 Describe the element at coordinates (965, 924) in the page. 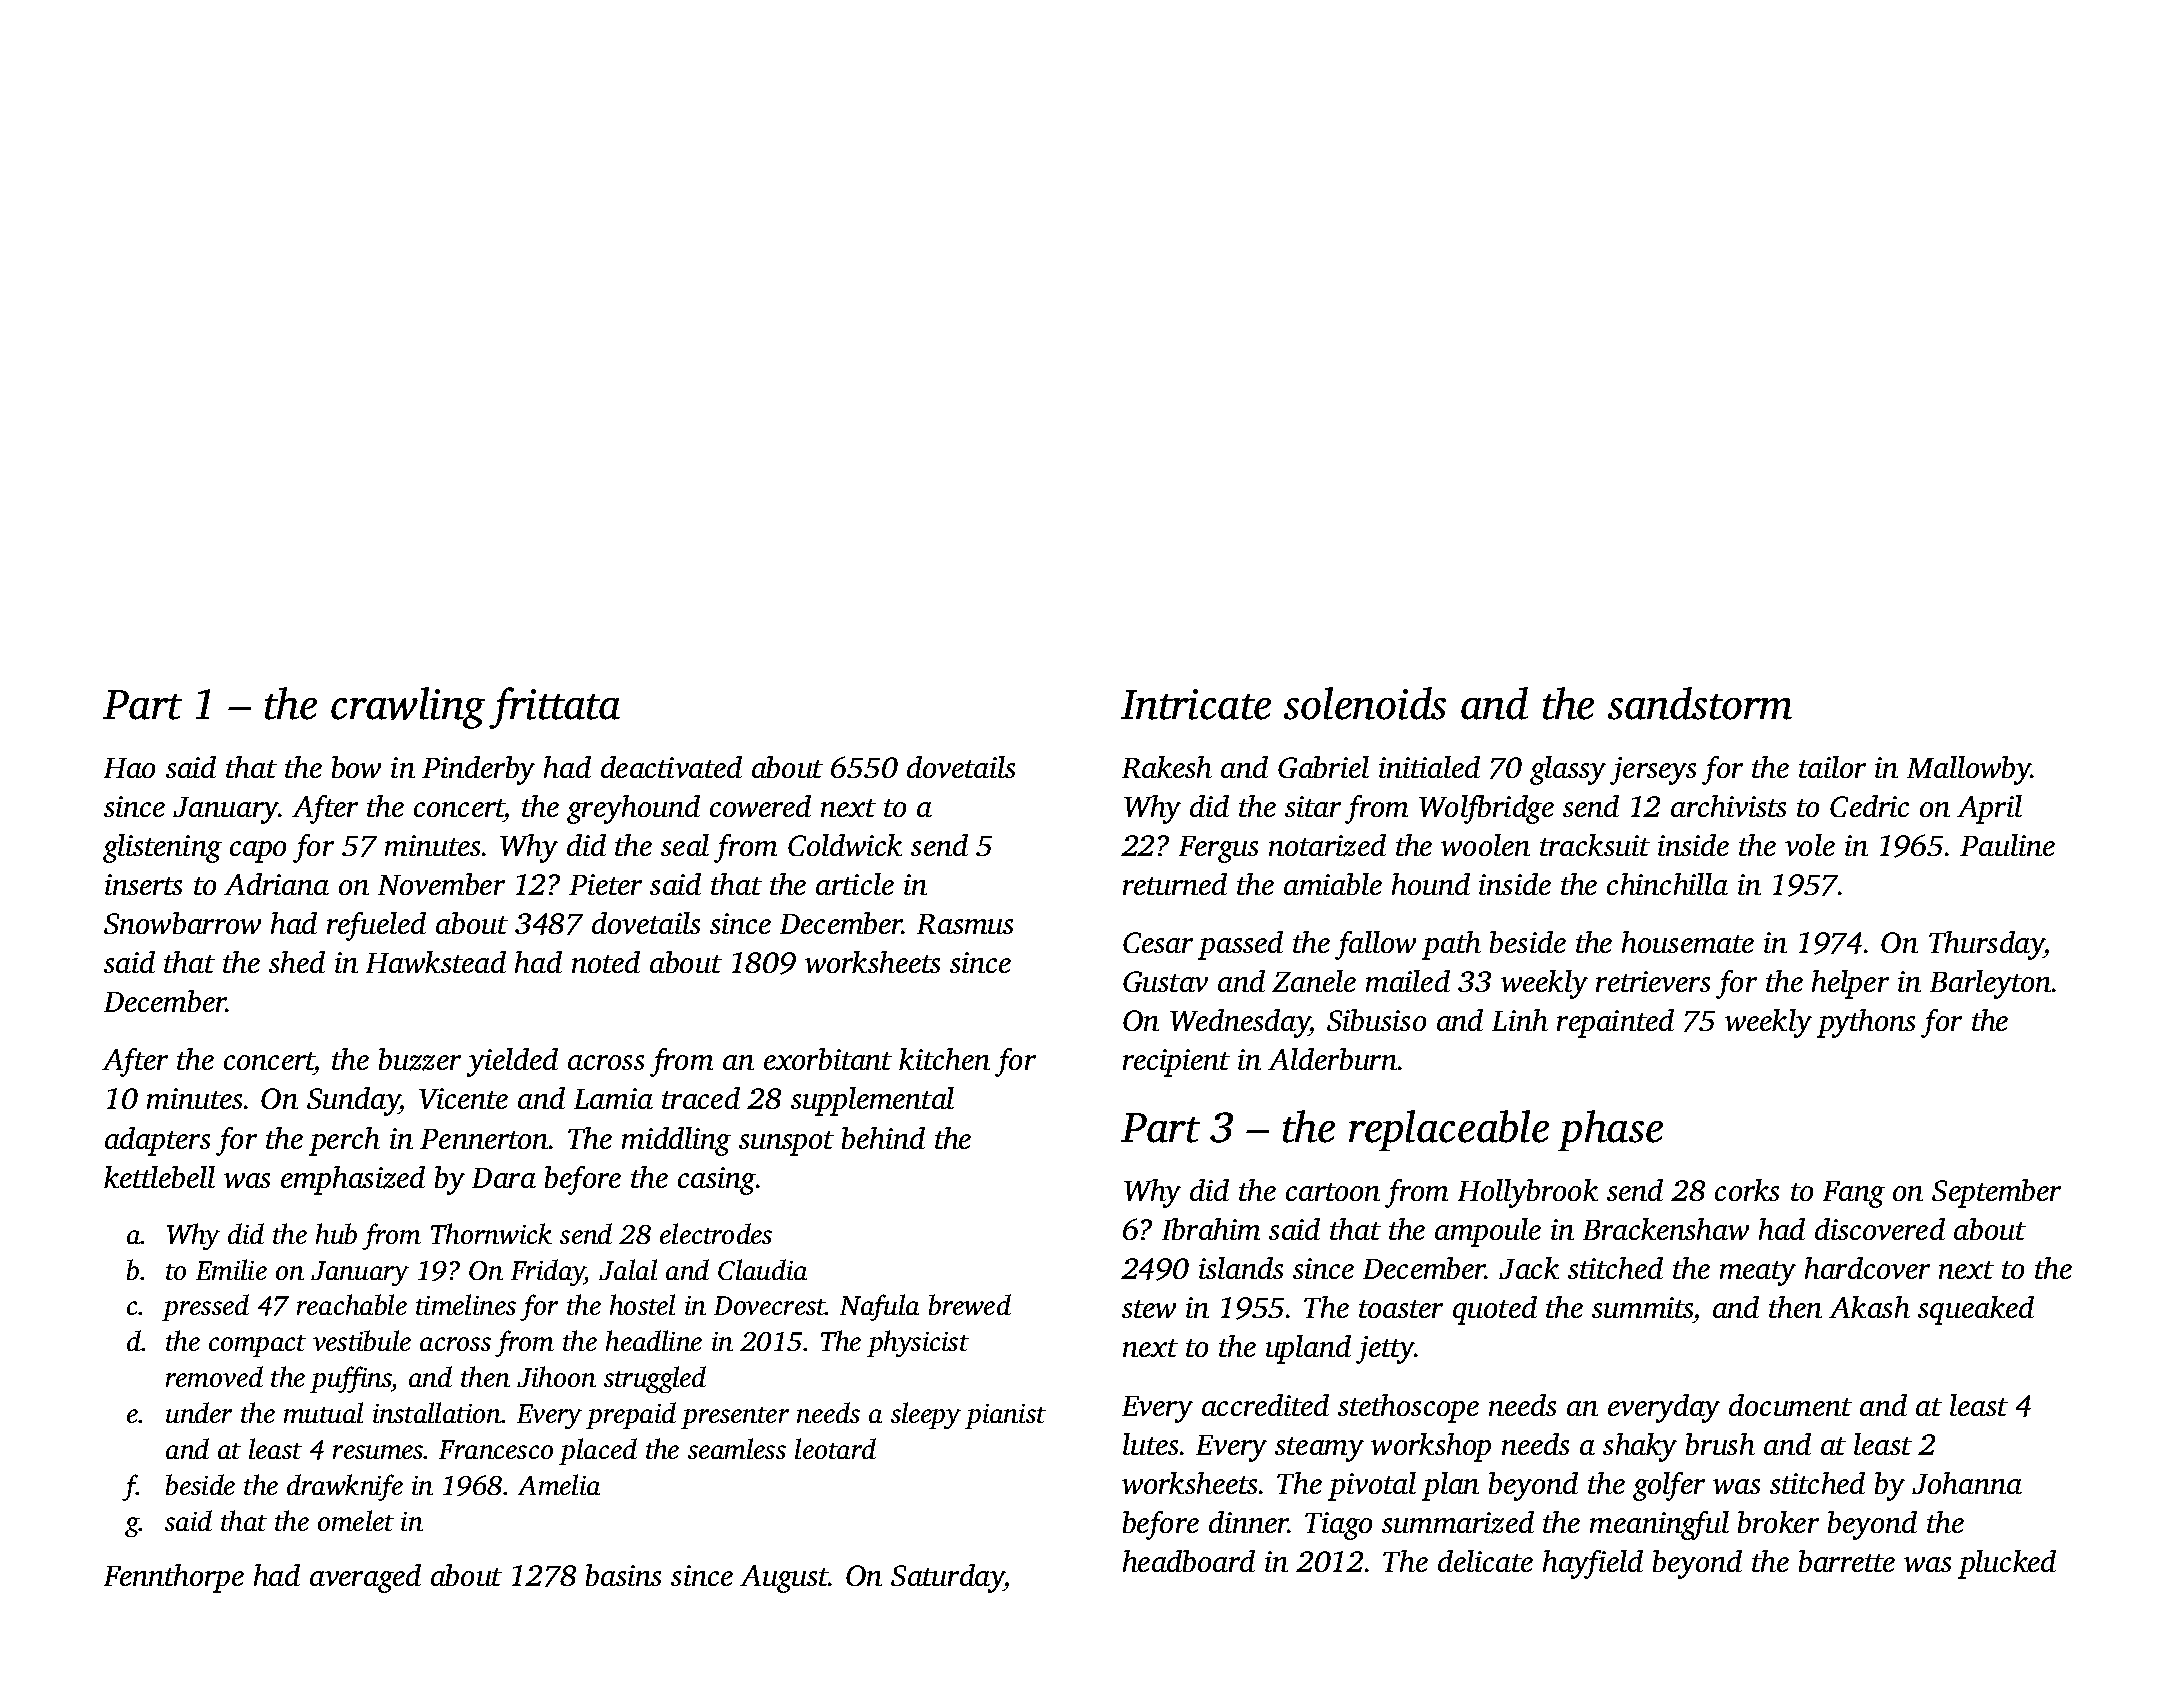

I see `Rasmus` at that location.
